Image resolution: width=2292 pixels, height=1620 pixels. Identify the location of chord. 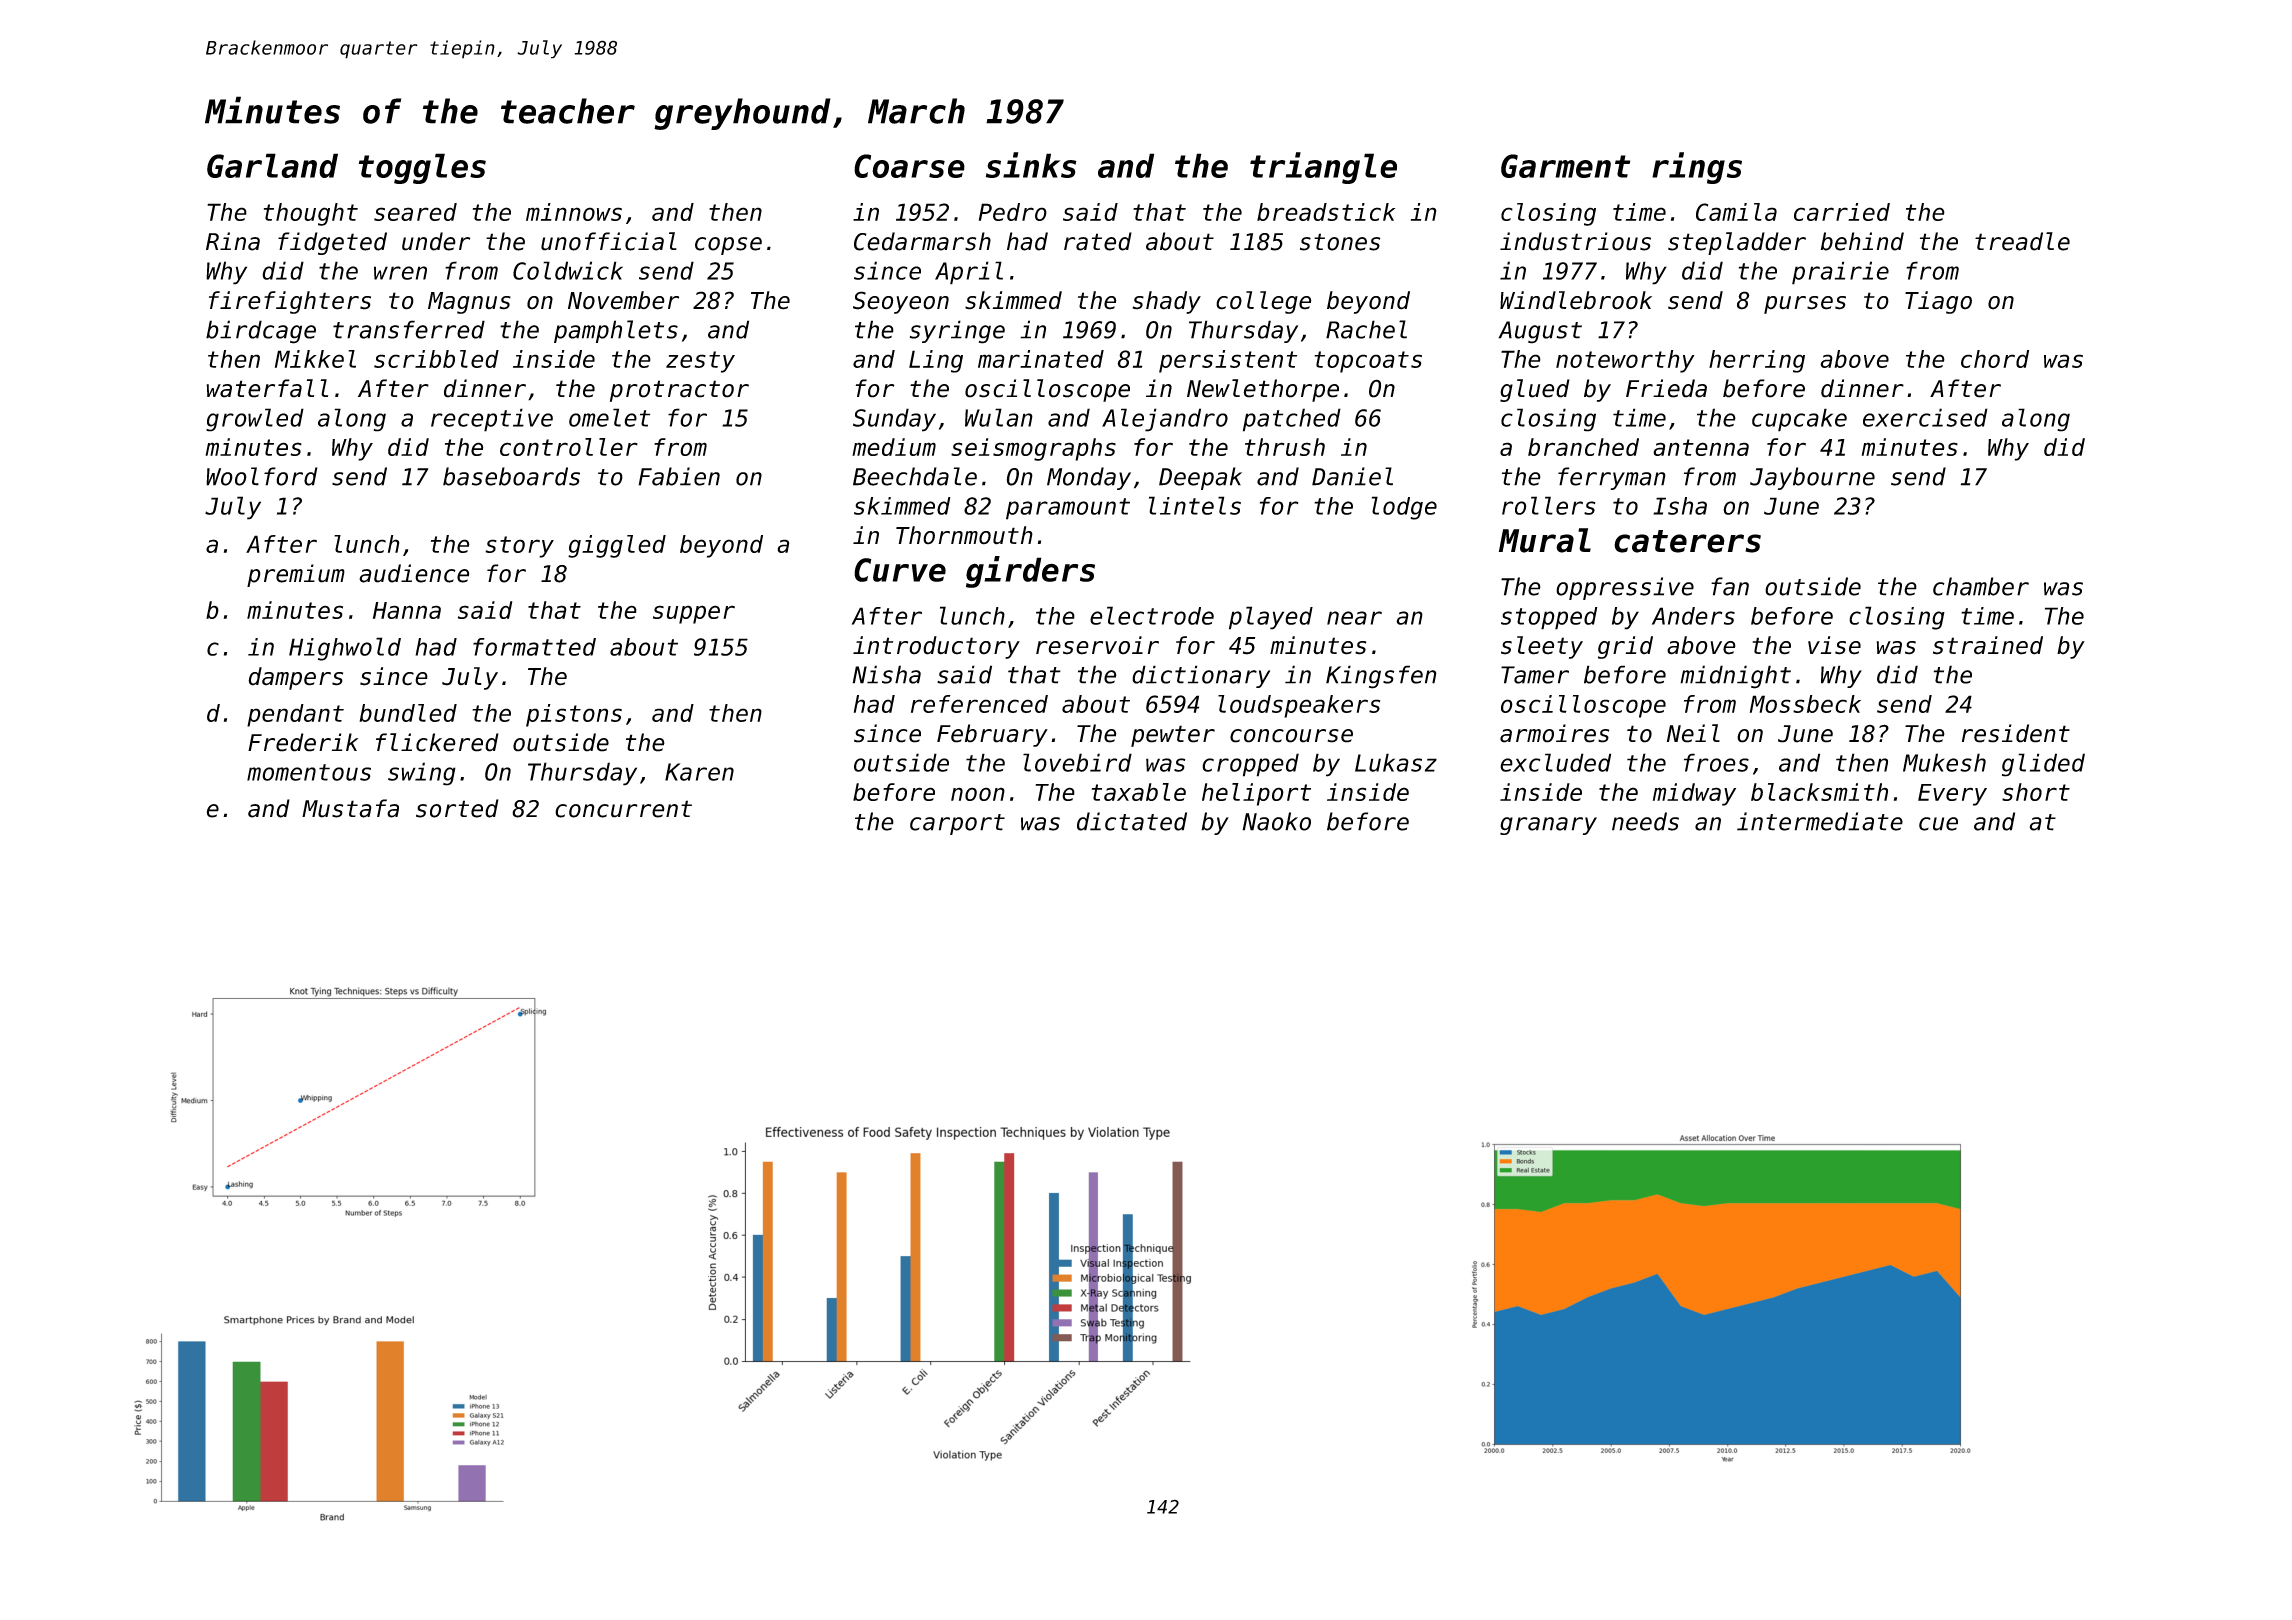
(1995, 359).
